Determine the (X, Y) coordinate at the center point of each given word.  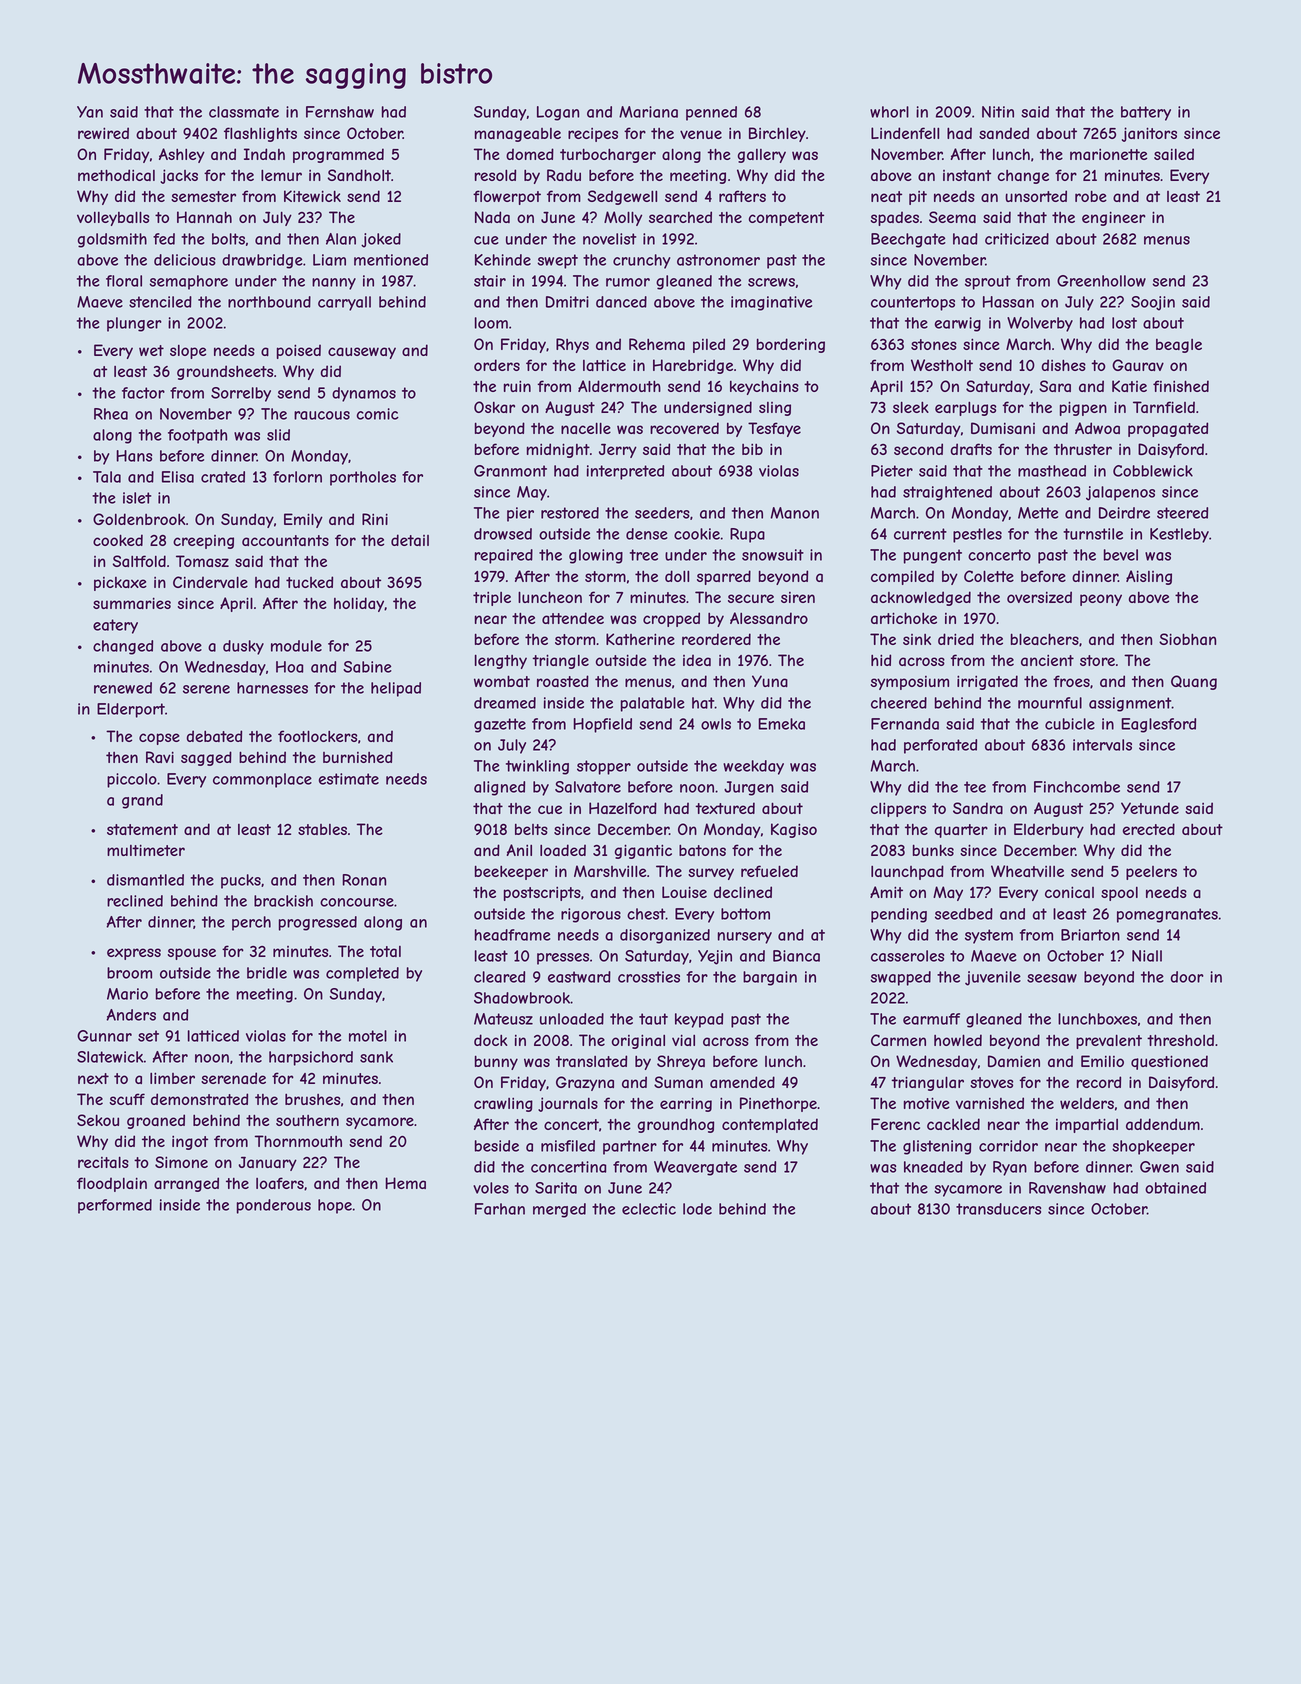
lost (1124, 323)
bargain (770, 978)
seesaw (1052, 978)
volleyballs (113, 218)
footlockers (317, 736)
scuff (127, 1099)
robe (1091, 196)
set (148, 1036)
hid (881, 660)
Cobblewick (1153, 471)
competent (786, 219)
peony (1101, 600)
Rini (375, 519)
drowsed (503, 534)
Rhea (111, 414)
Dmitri (567, 302)
